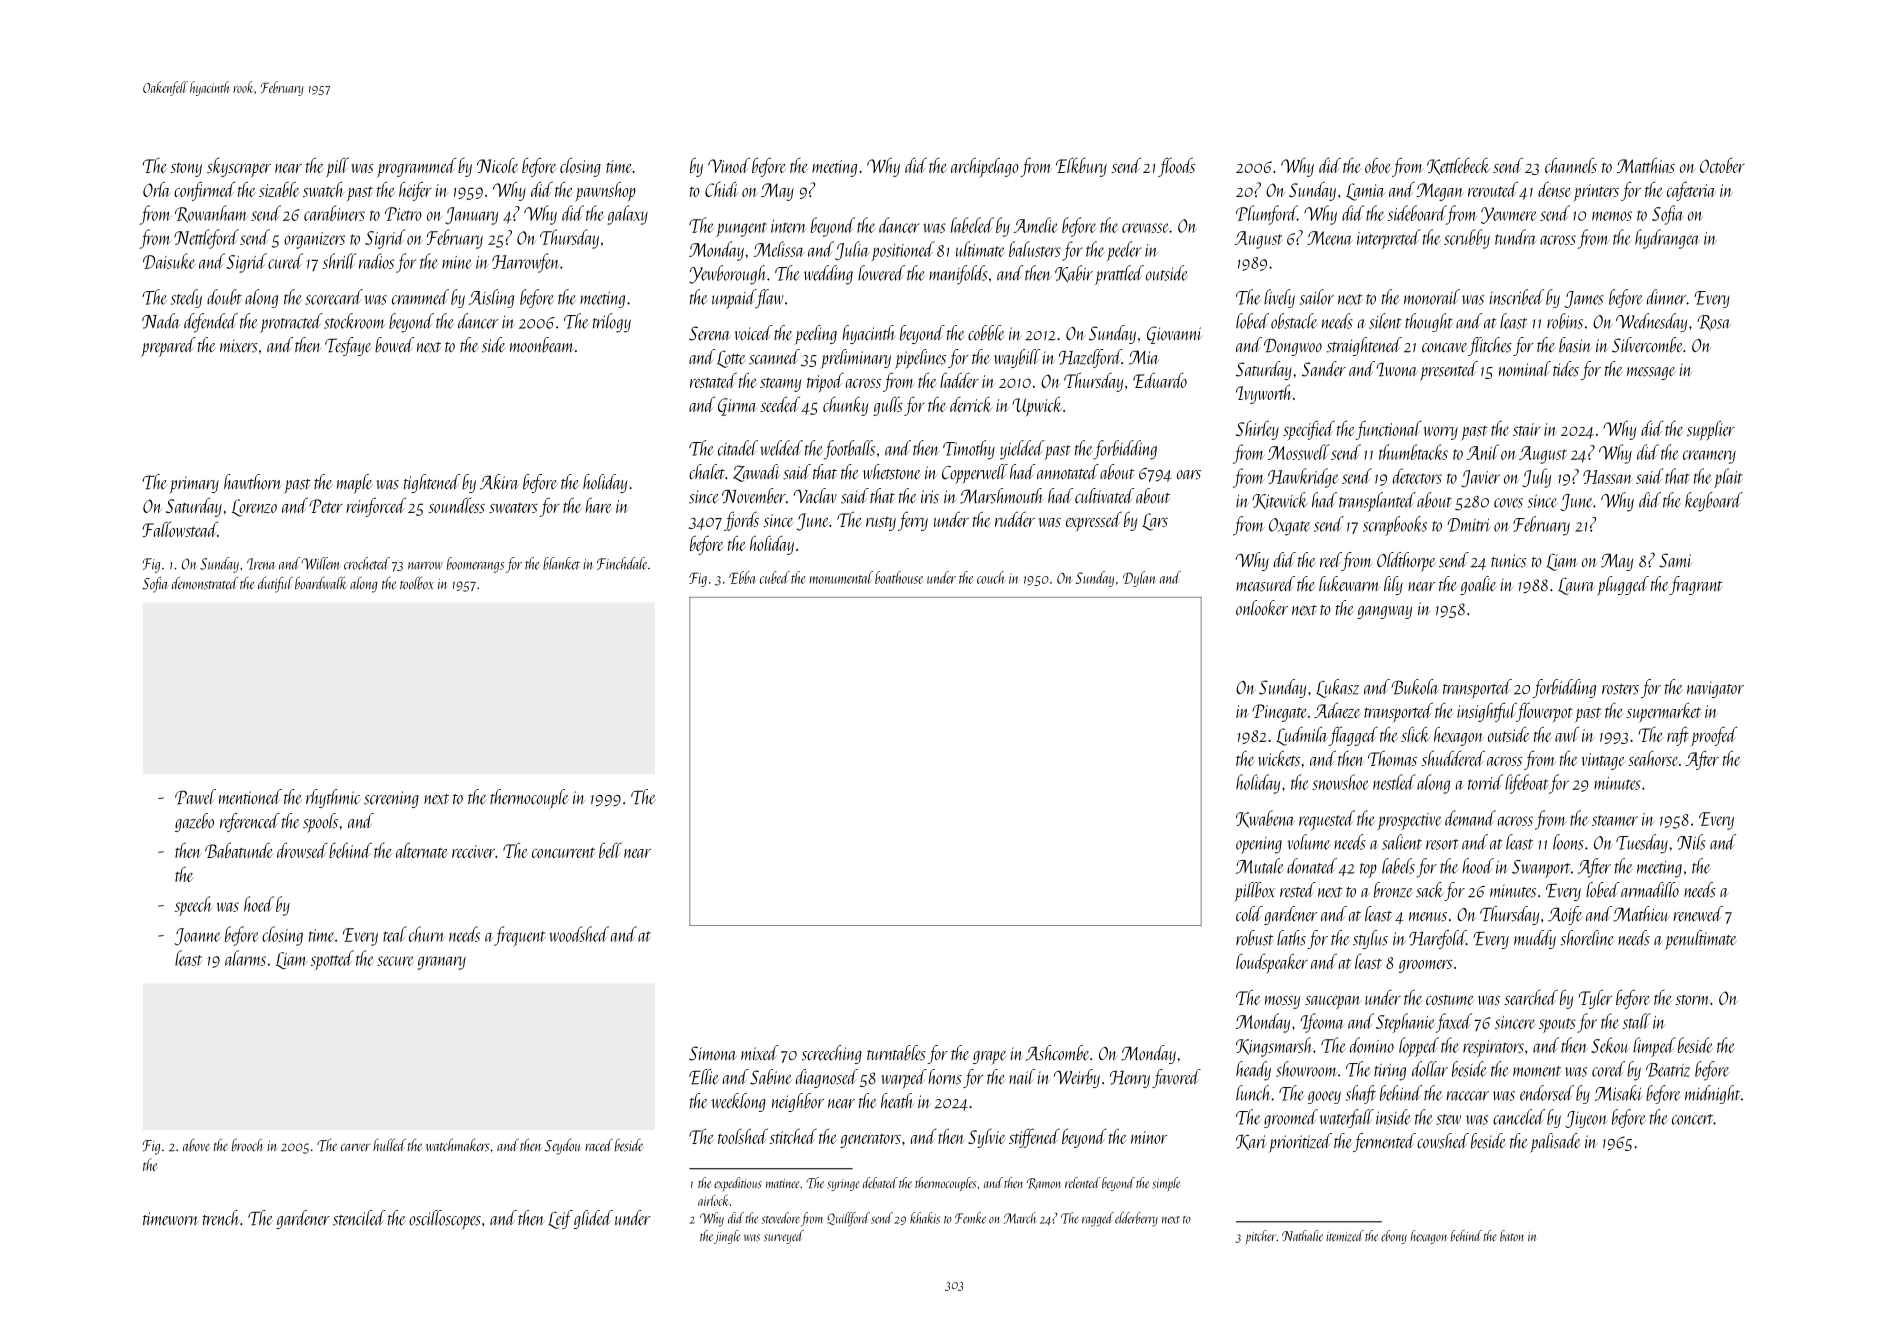 The width and height of the image is (1891, 1337). I want to click on toolbox, so click(417, 583).
